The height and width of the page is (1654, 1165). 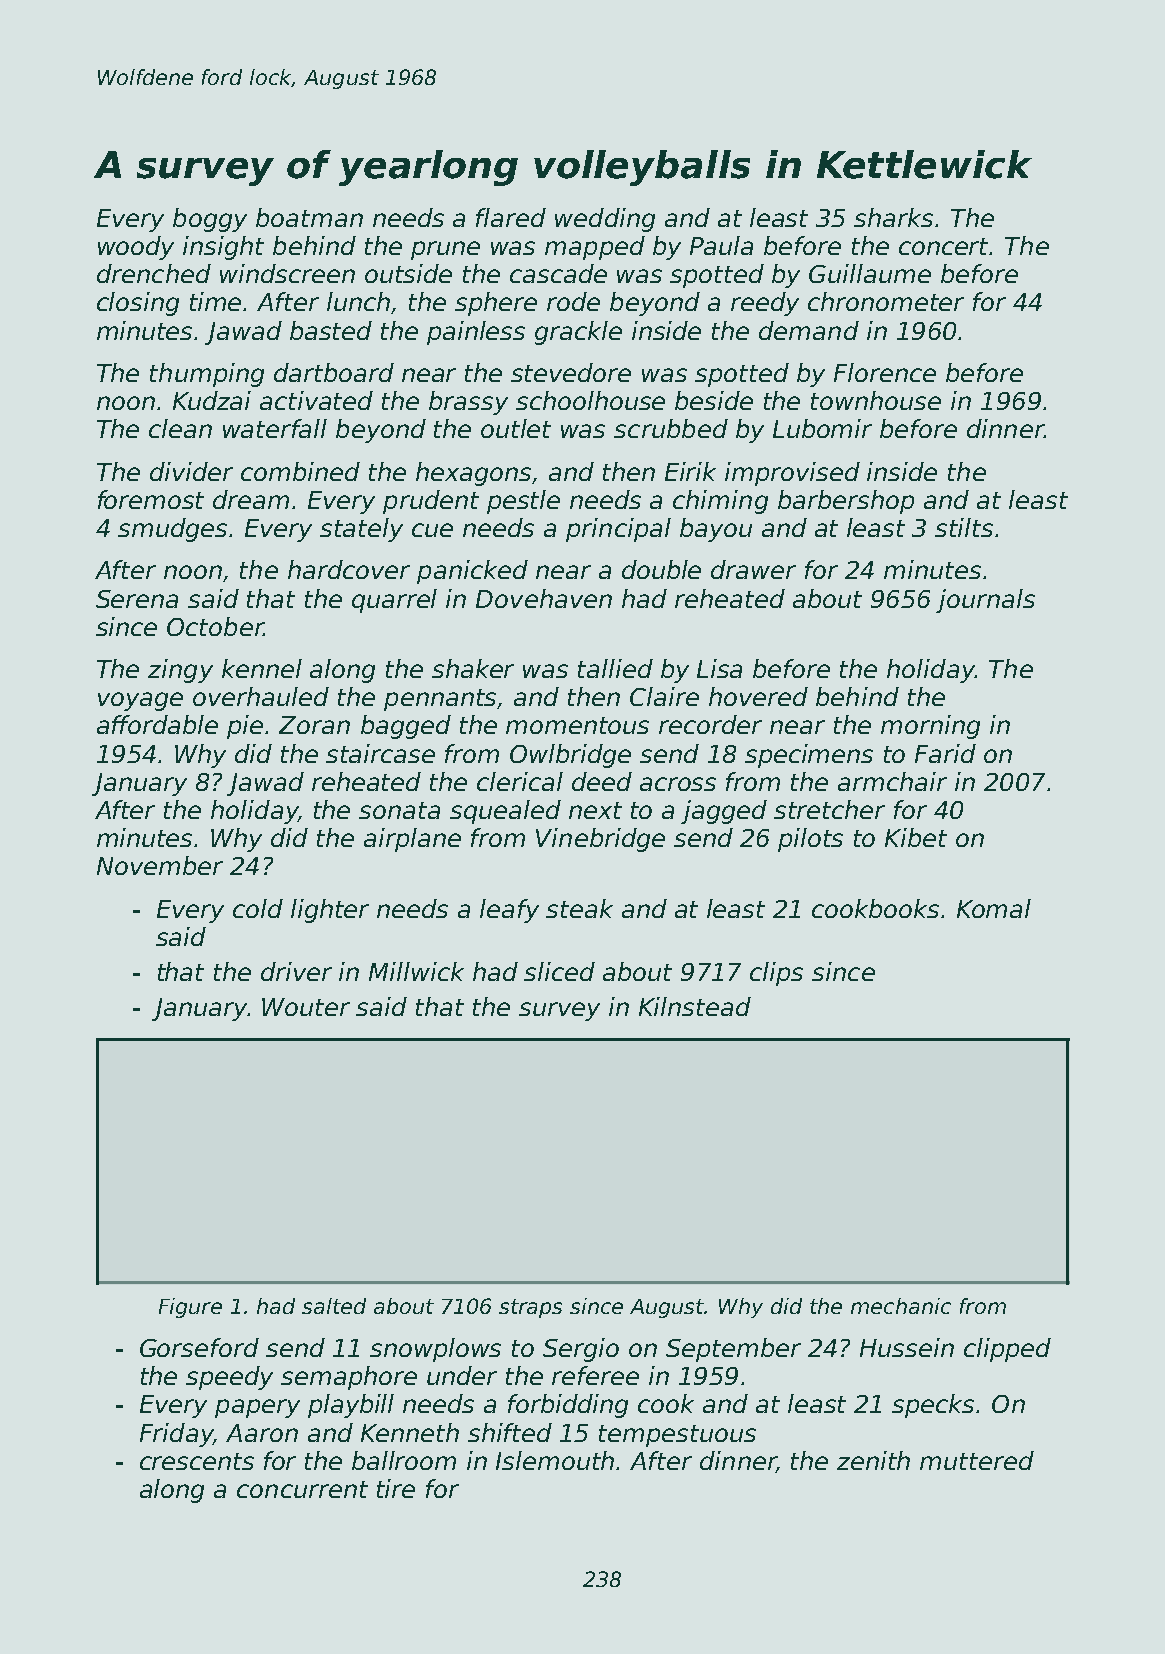 What do you see at coordinates (302, 1489) in the page?
I see `concurrent` at bounding box center [302, 1489].
